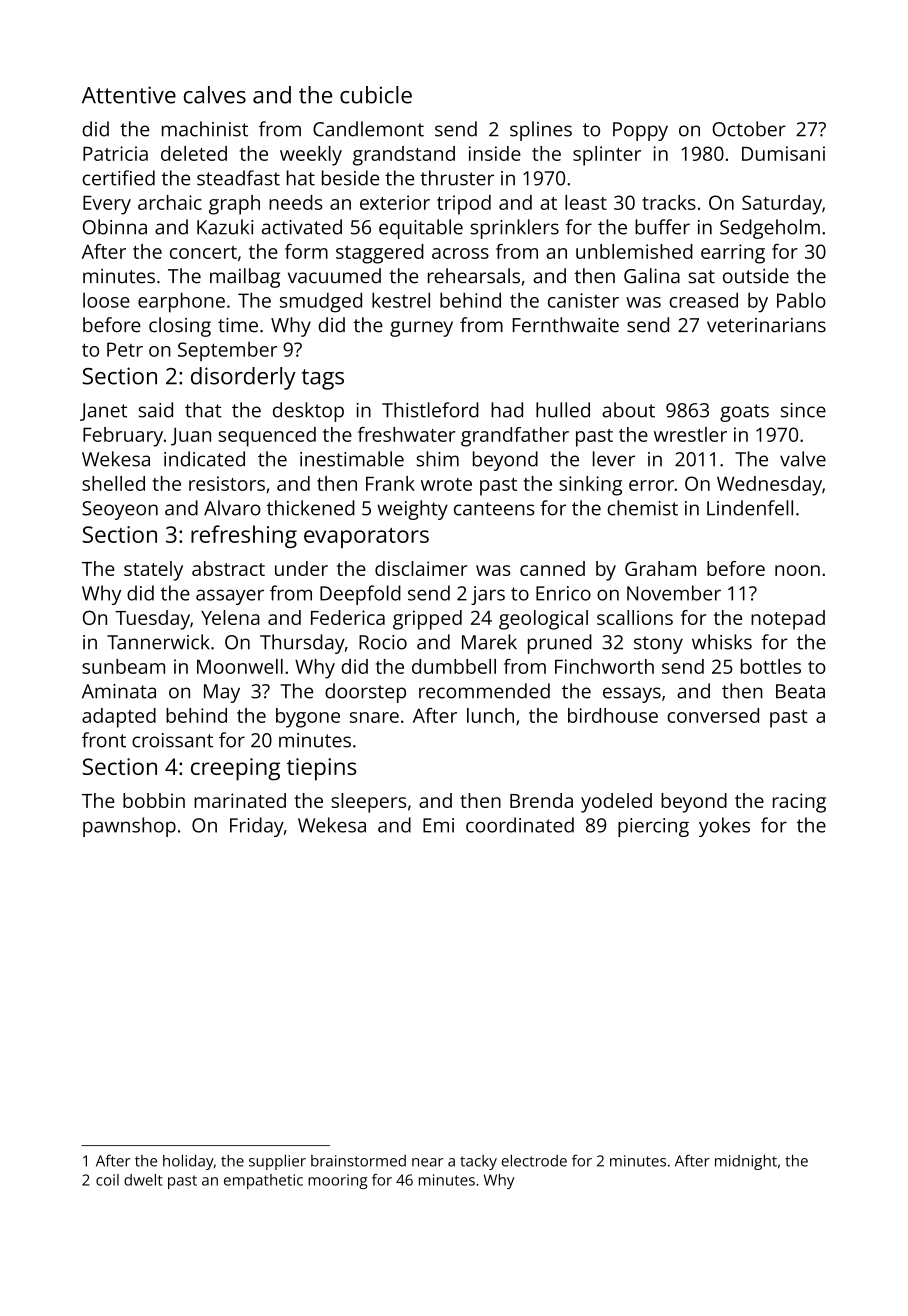 The height and width of the page is (1316, 908). Describe the element at coordinates (119, 718) in the page. I see `adapted` at that location.
